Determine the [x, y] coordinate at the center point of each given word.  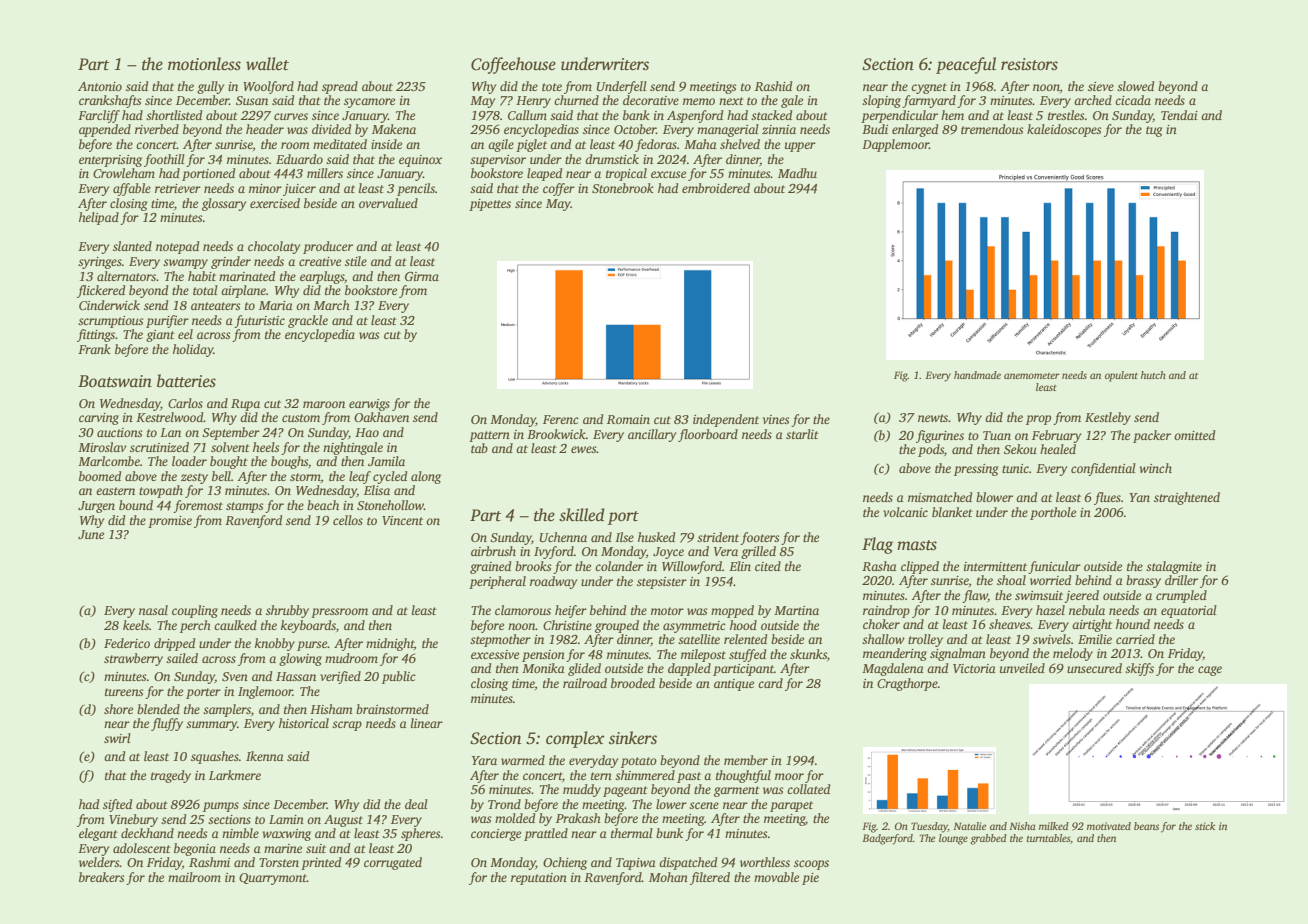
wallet [267, 64]
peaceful [966, 65]
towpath [161, 491]
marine [283, 848]
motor [667, 611]
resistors [1029, 64]
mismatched [940, 497]
